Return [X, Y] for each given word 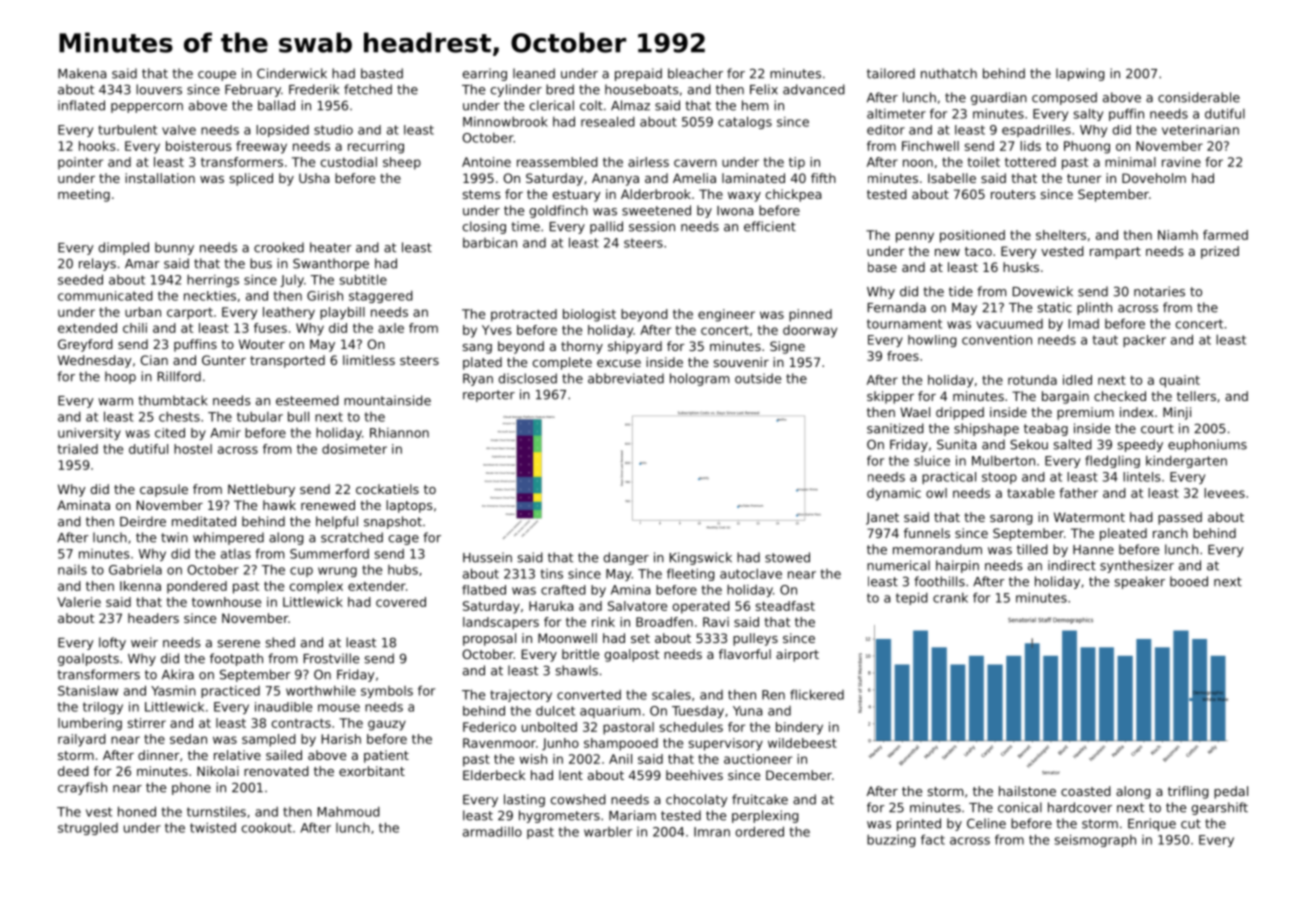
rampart [1115, 253]
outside [758, 378]
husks [1021, 267]
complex [316, 587]
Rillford [179, 376]
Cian [154, 360]
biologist [589, 315]
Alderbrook [656, 194]
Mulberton [1003, 460]
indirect [1072, 565]
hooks [97, 146]
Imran [712, 832]
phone [191, 788]
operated [701, 607]
